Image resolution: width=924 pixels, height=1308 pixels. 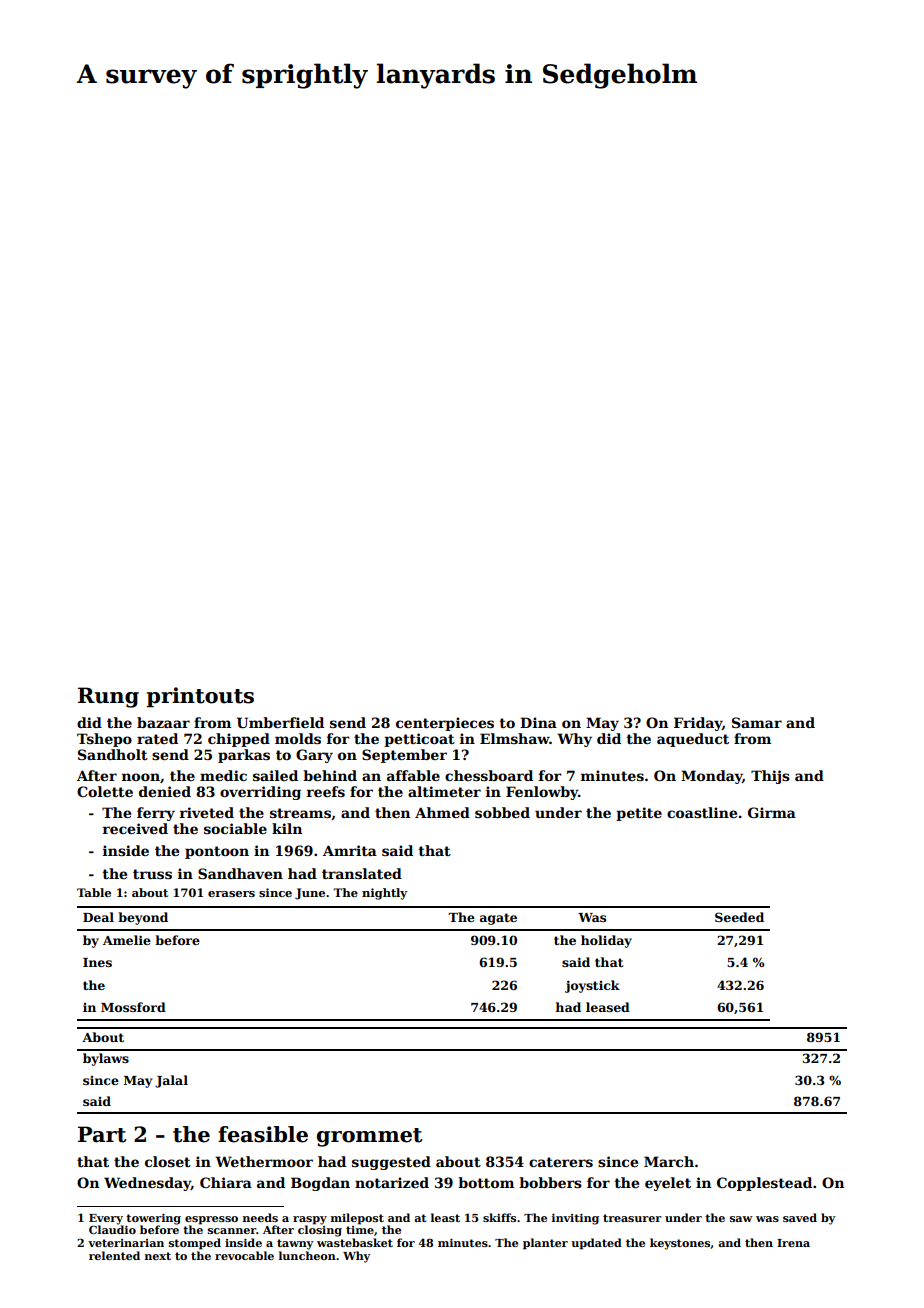 I want to click on agate, so click(x=498, y=919).
